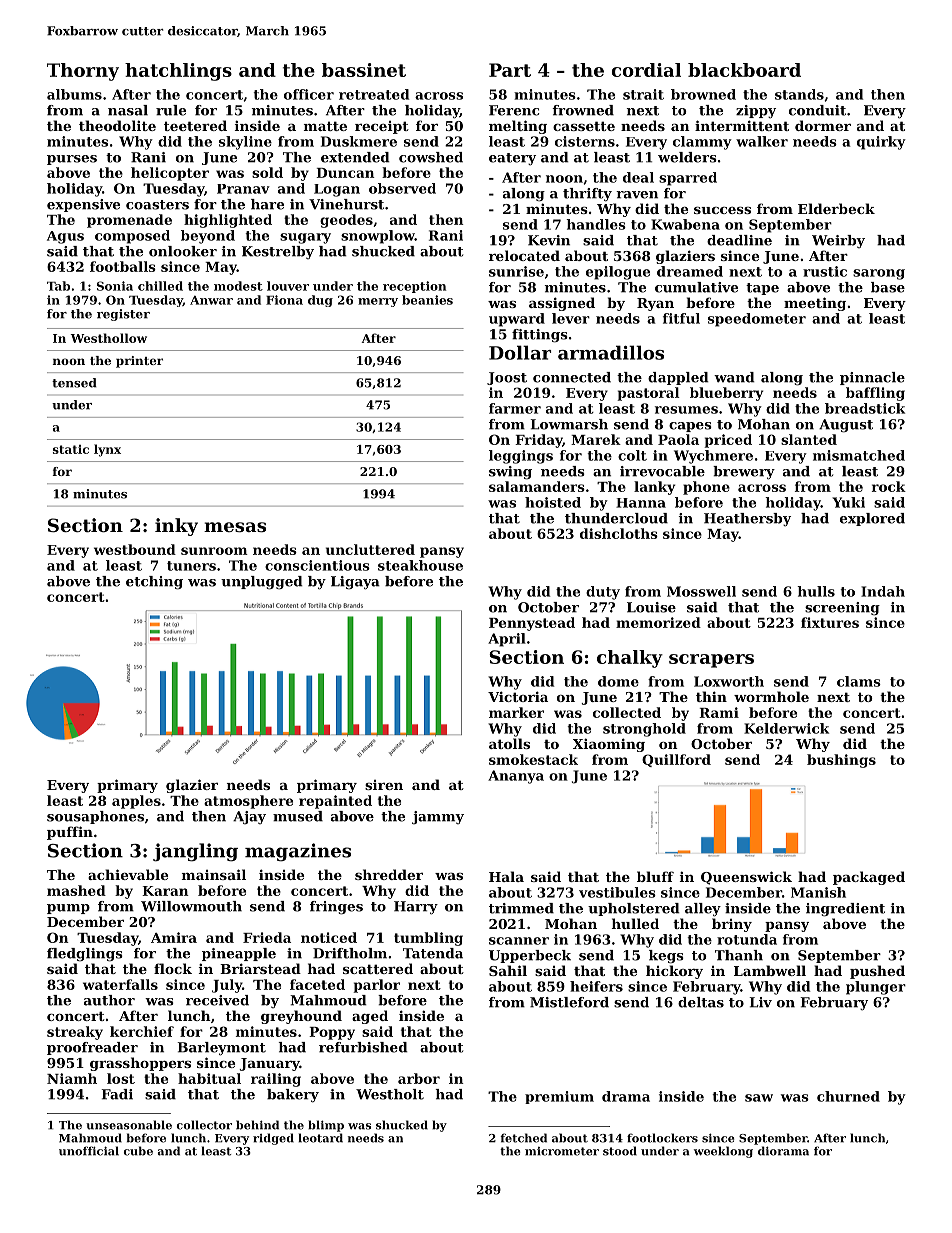  Describe the element at coordinates (317, 984) in the image. I see `faceted` at that location.
